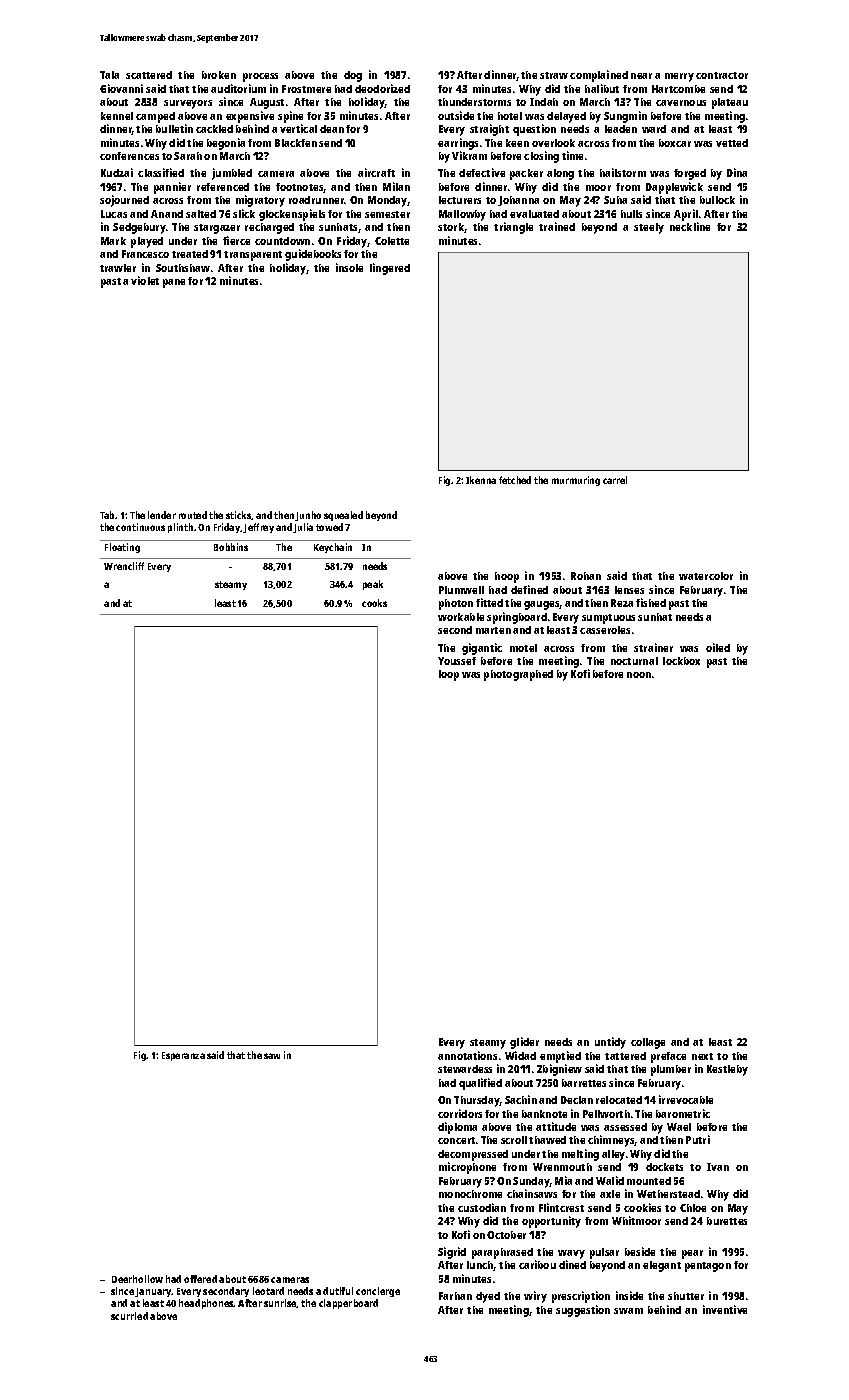 The height and width of the screenshot is (1400, 849). I want to click on aircraft, so click(376, 172).
